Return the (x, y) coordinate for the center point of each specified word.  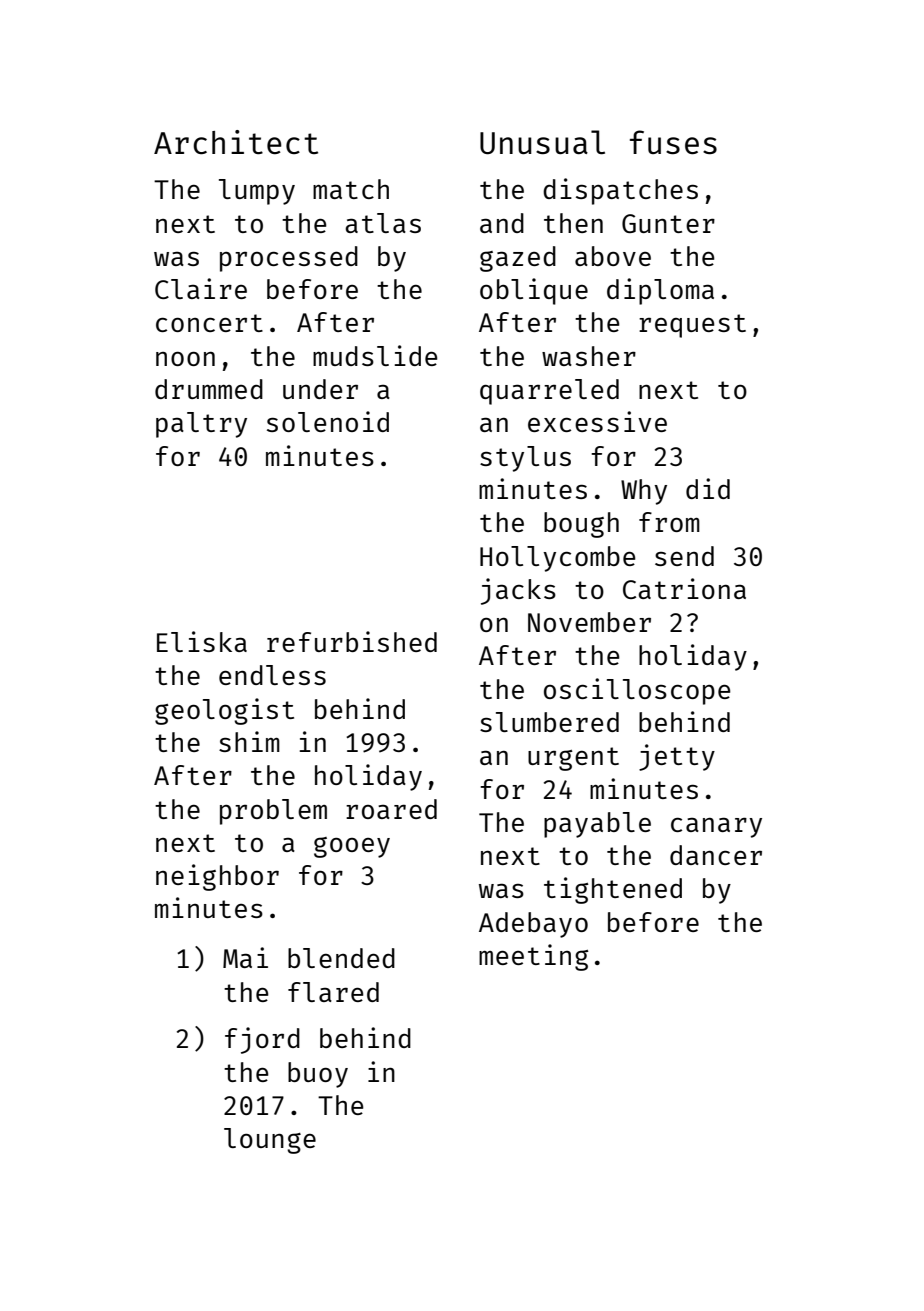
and (502, 223)
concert (209, 323)
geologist (224, 711)
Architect (236, 142)
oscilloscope (637, 691)
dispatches (620, 191)
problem (273, 812)
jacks (518, 591)
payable (597, 825)
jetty (677, 757)
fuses (673, 142)
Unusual (542, 142)
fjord (262, 1040)
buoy (318, 1075)
